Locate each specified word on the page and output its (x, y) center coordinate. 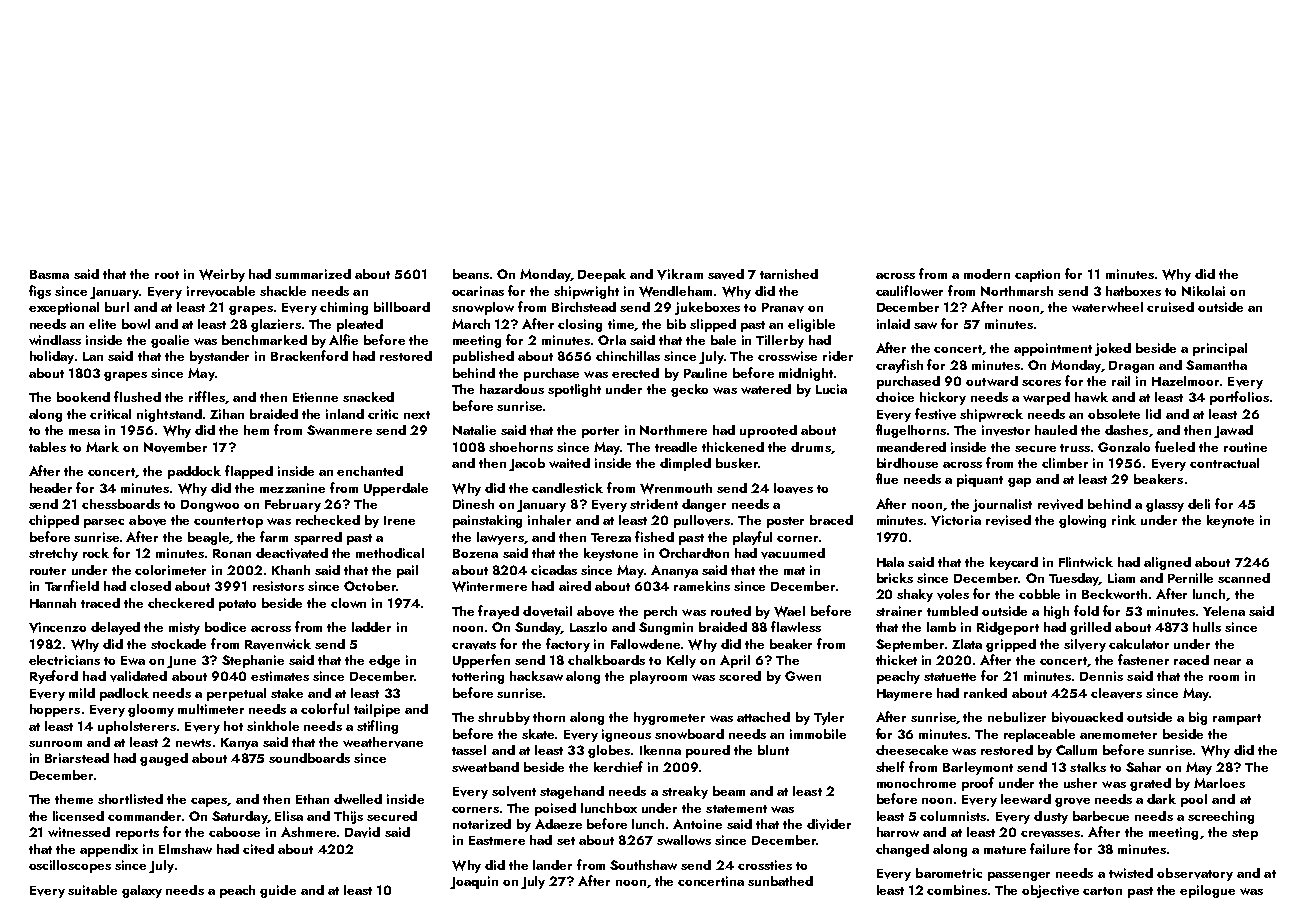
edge (384, 661)
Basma (49, 274)
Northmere (673, 430)
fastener (1143, 659)
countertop (228, 522)
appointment (1053, 349)
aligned (1167, 563)
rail (1121, 381)
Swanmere (339, 430)
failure (1050, 848)
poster (785, 522)
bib (676, 324)
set (566, 841)
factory (568, 645)
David (362, 832)
